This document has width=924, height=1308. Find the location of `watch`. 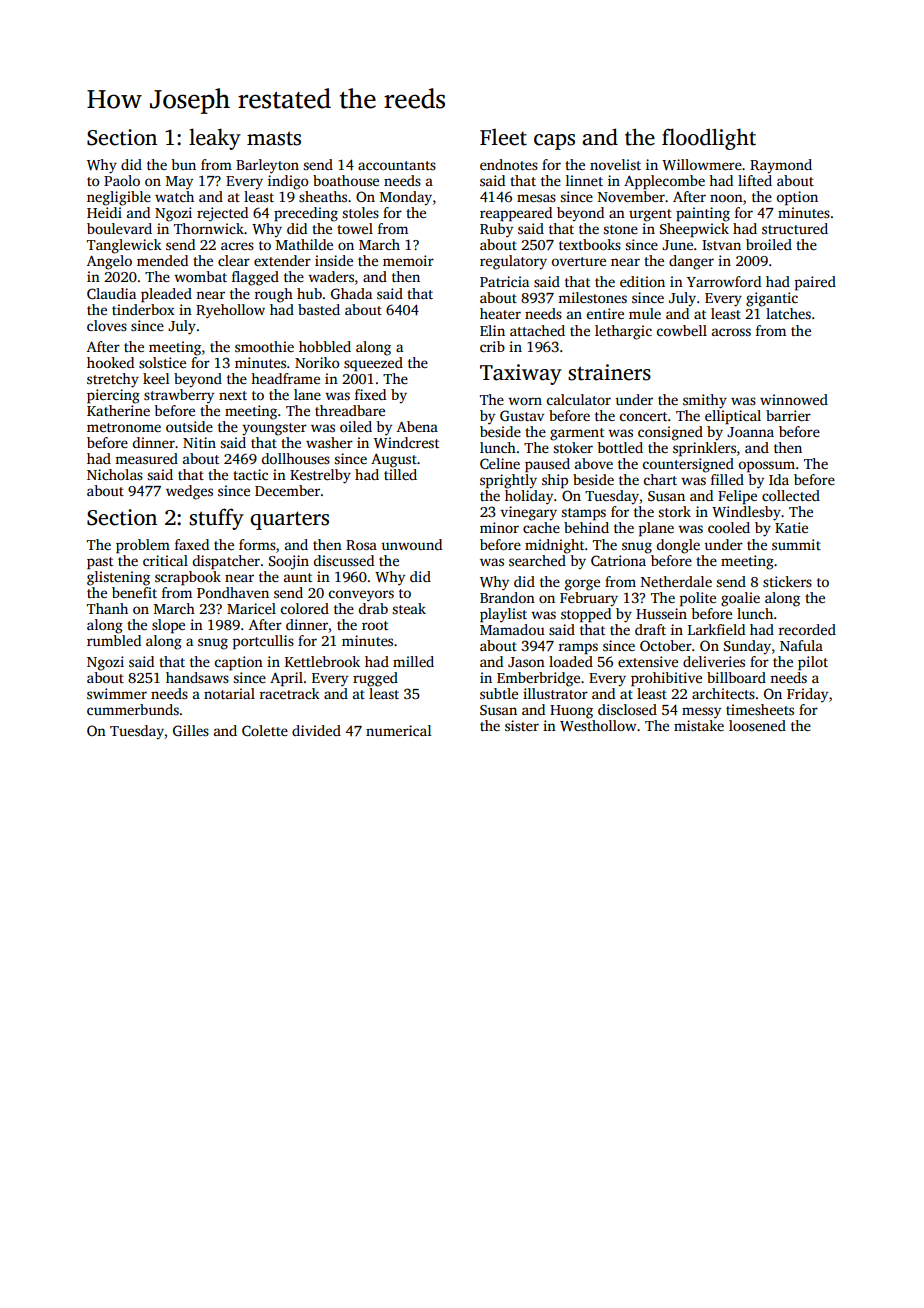

watch is located at coordinates (174, 196).
